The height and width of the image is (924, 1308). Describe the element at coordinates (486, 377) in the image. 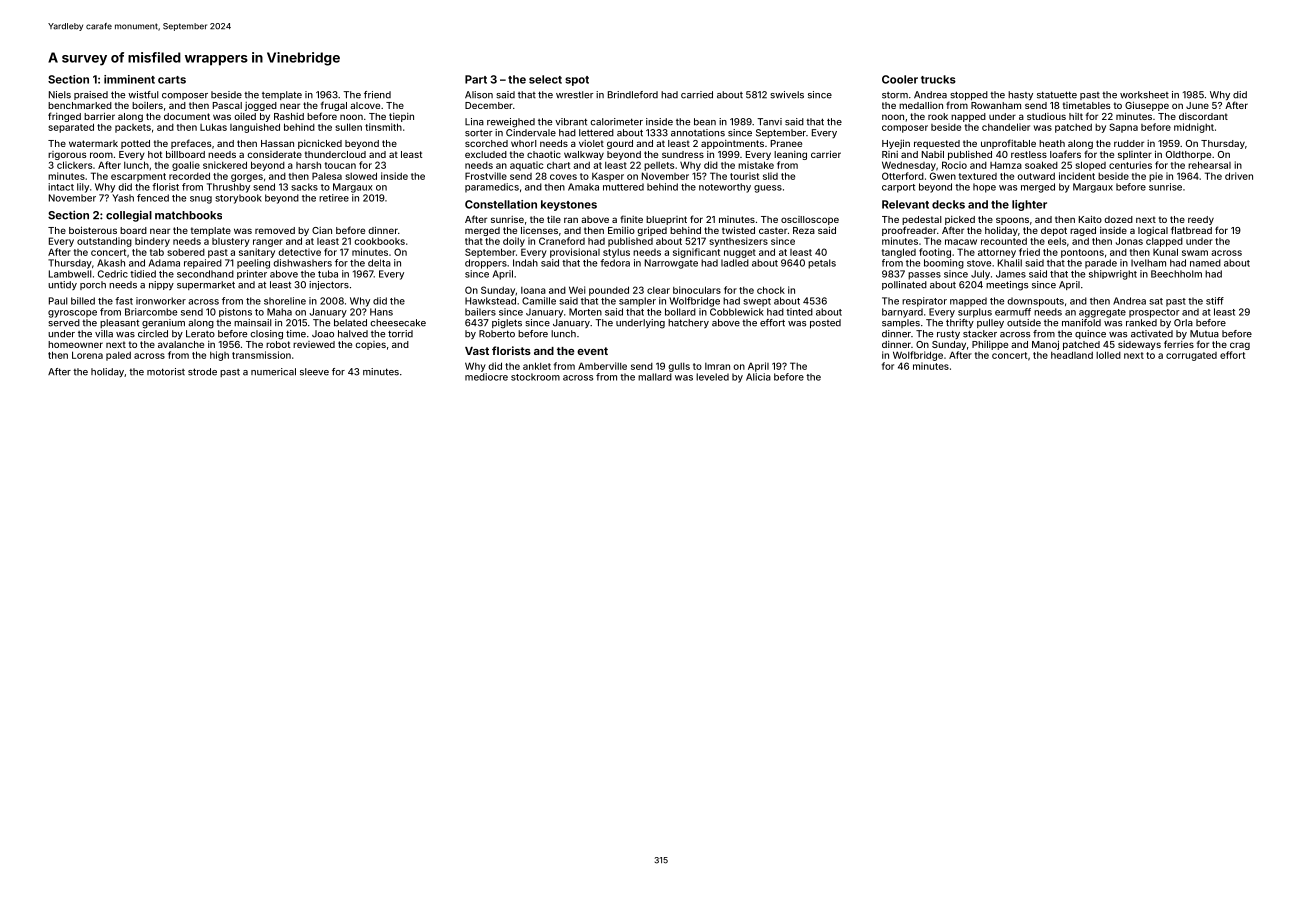

I see `mediocre` at that location.
